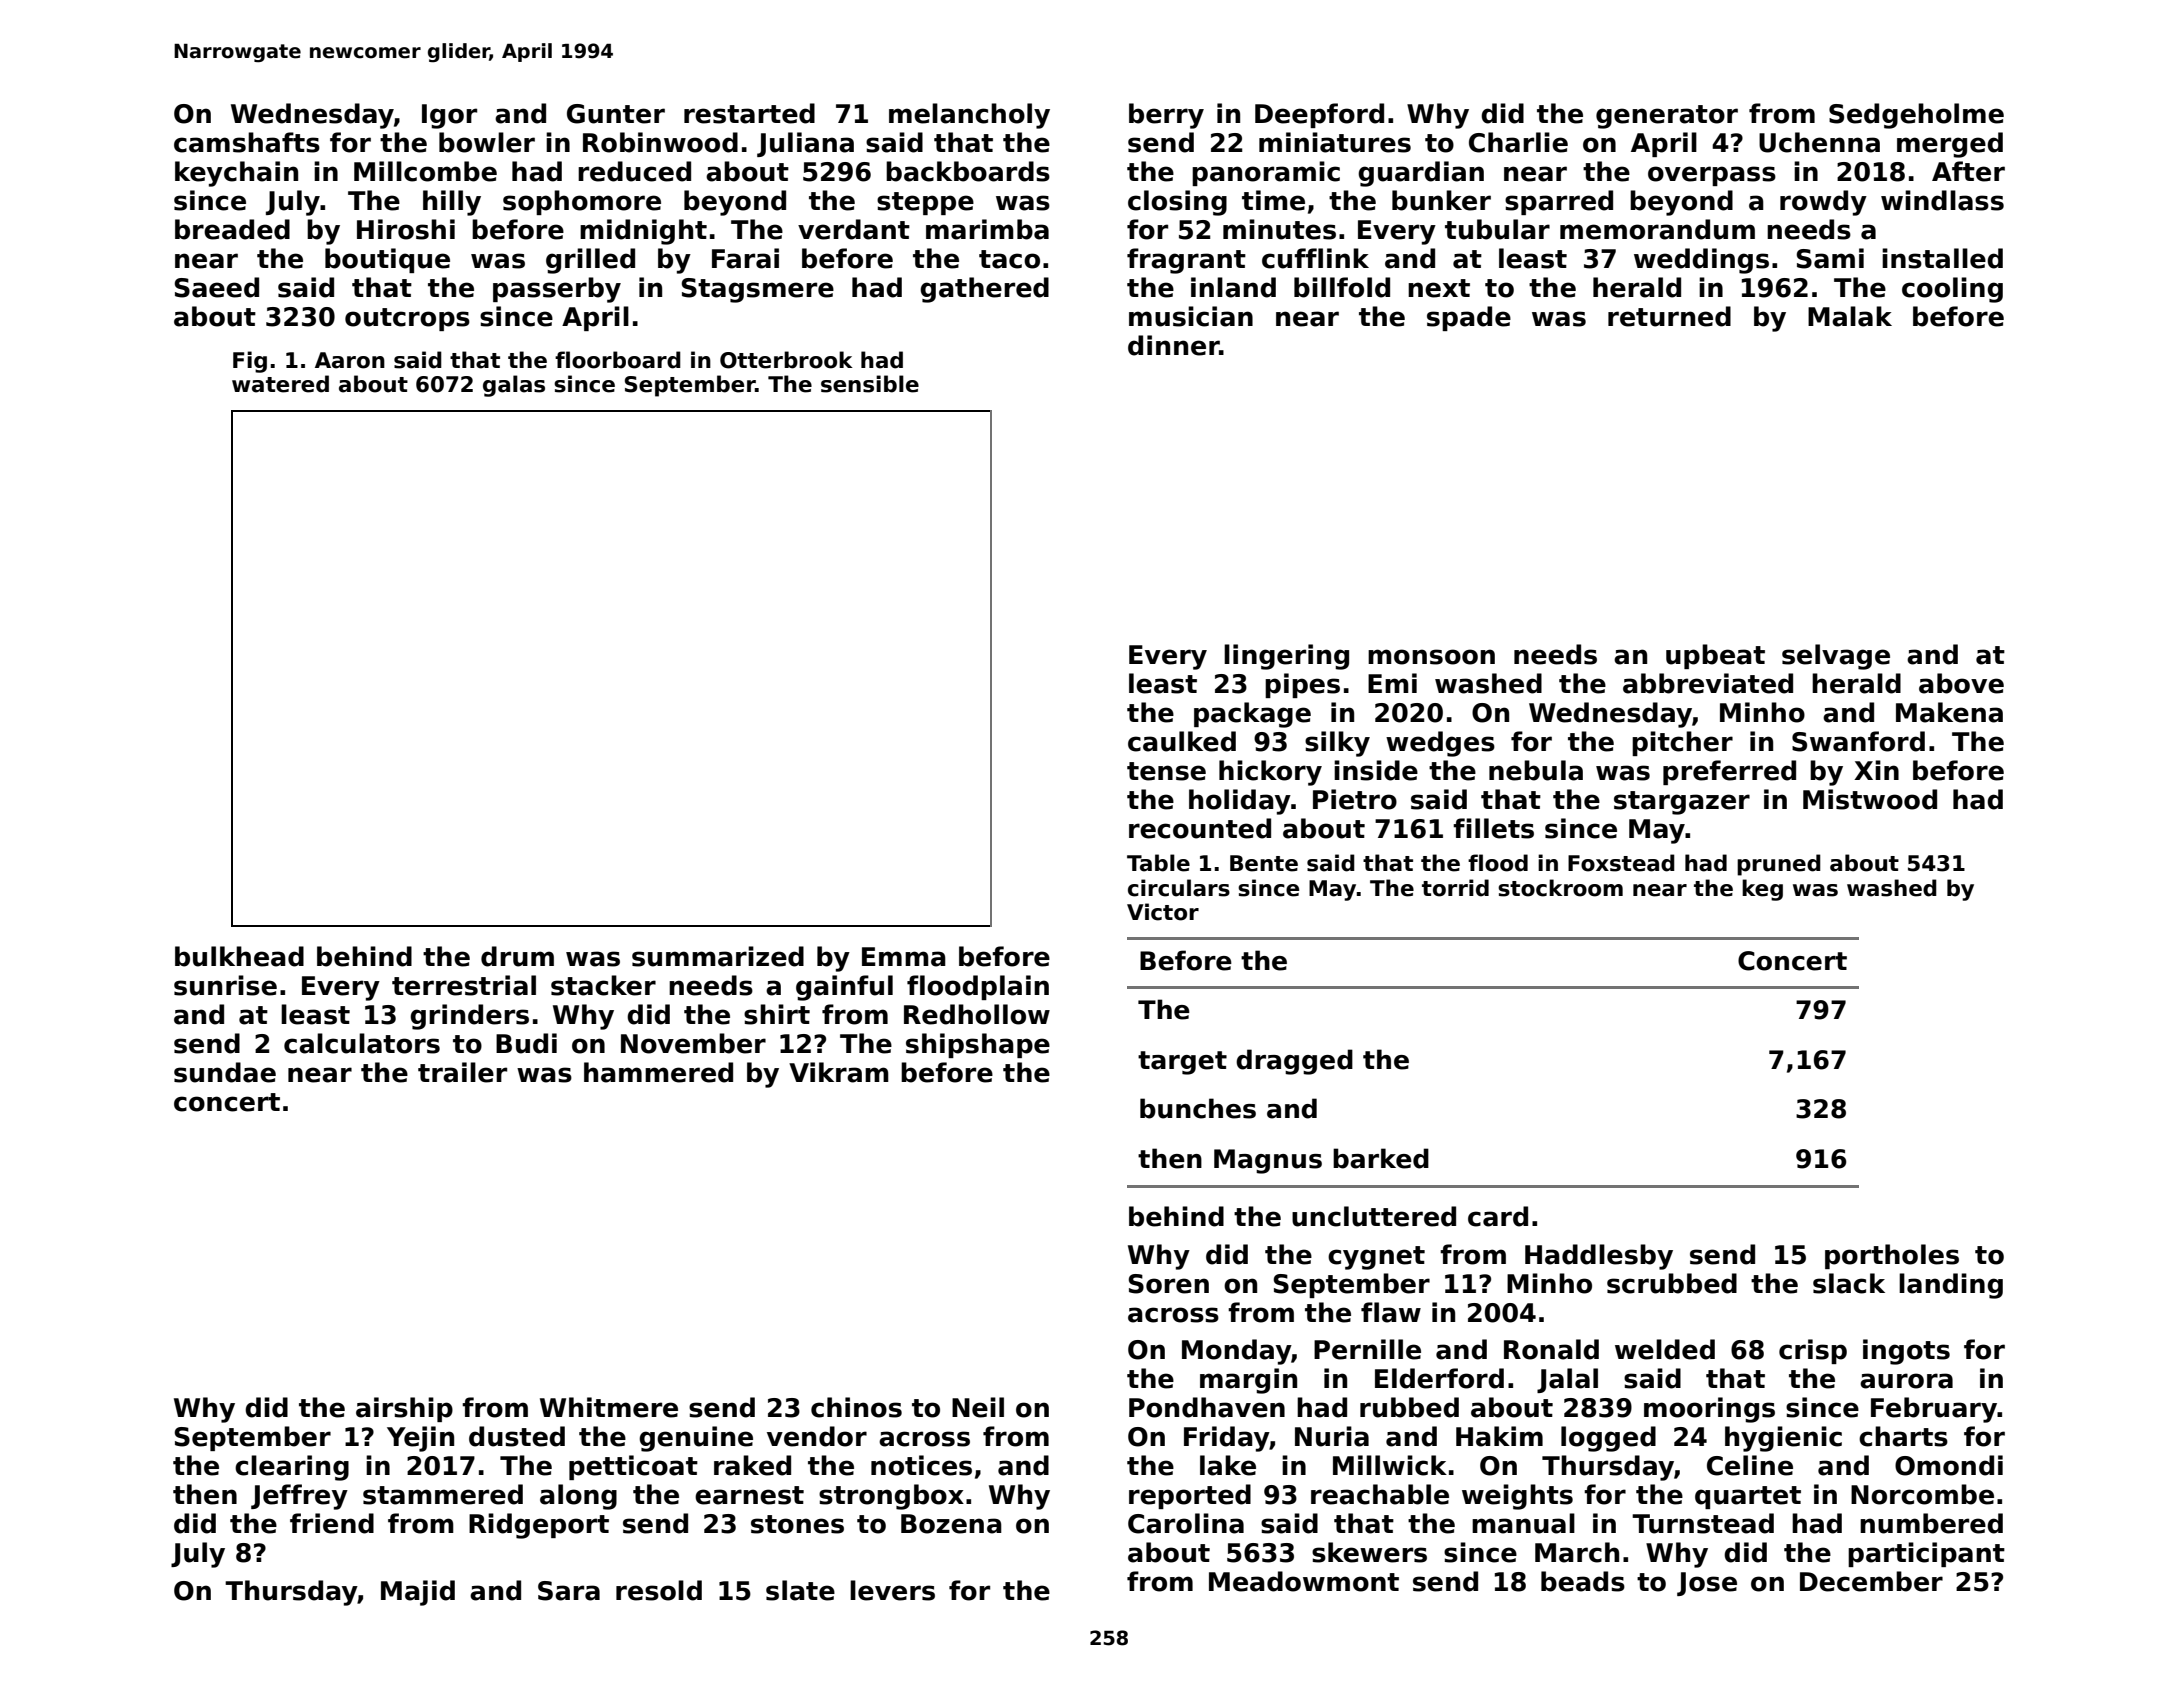 The height and width of the screenshot is (1683, 2178). Describe the element at coordinates (1682, 743) in the screenshot. I see `pitcher` at that location.
